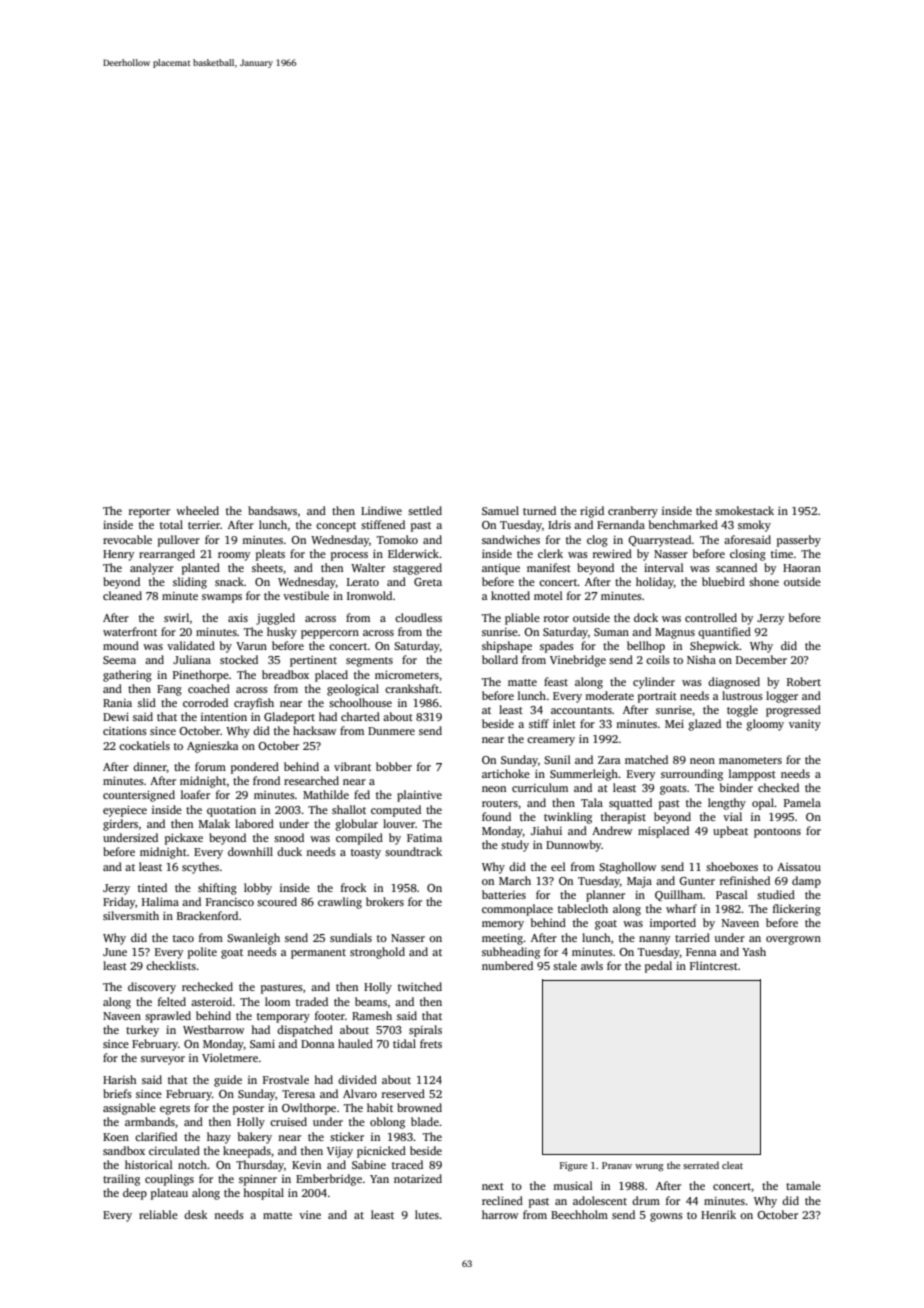 This screenshot has width=924, height=1308. What do you see at coordinates (732, 1165) in the screenshot?
I see `cleat` at bounding box center [732, 1165].
